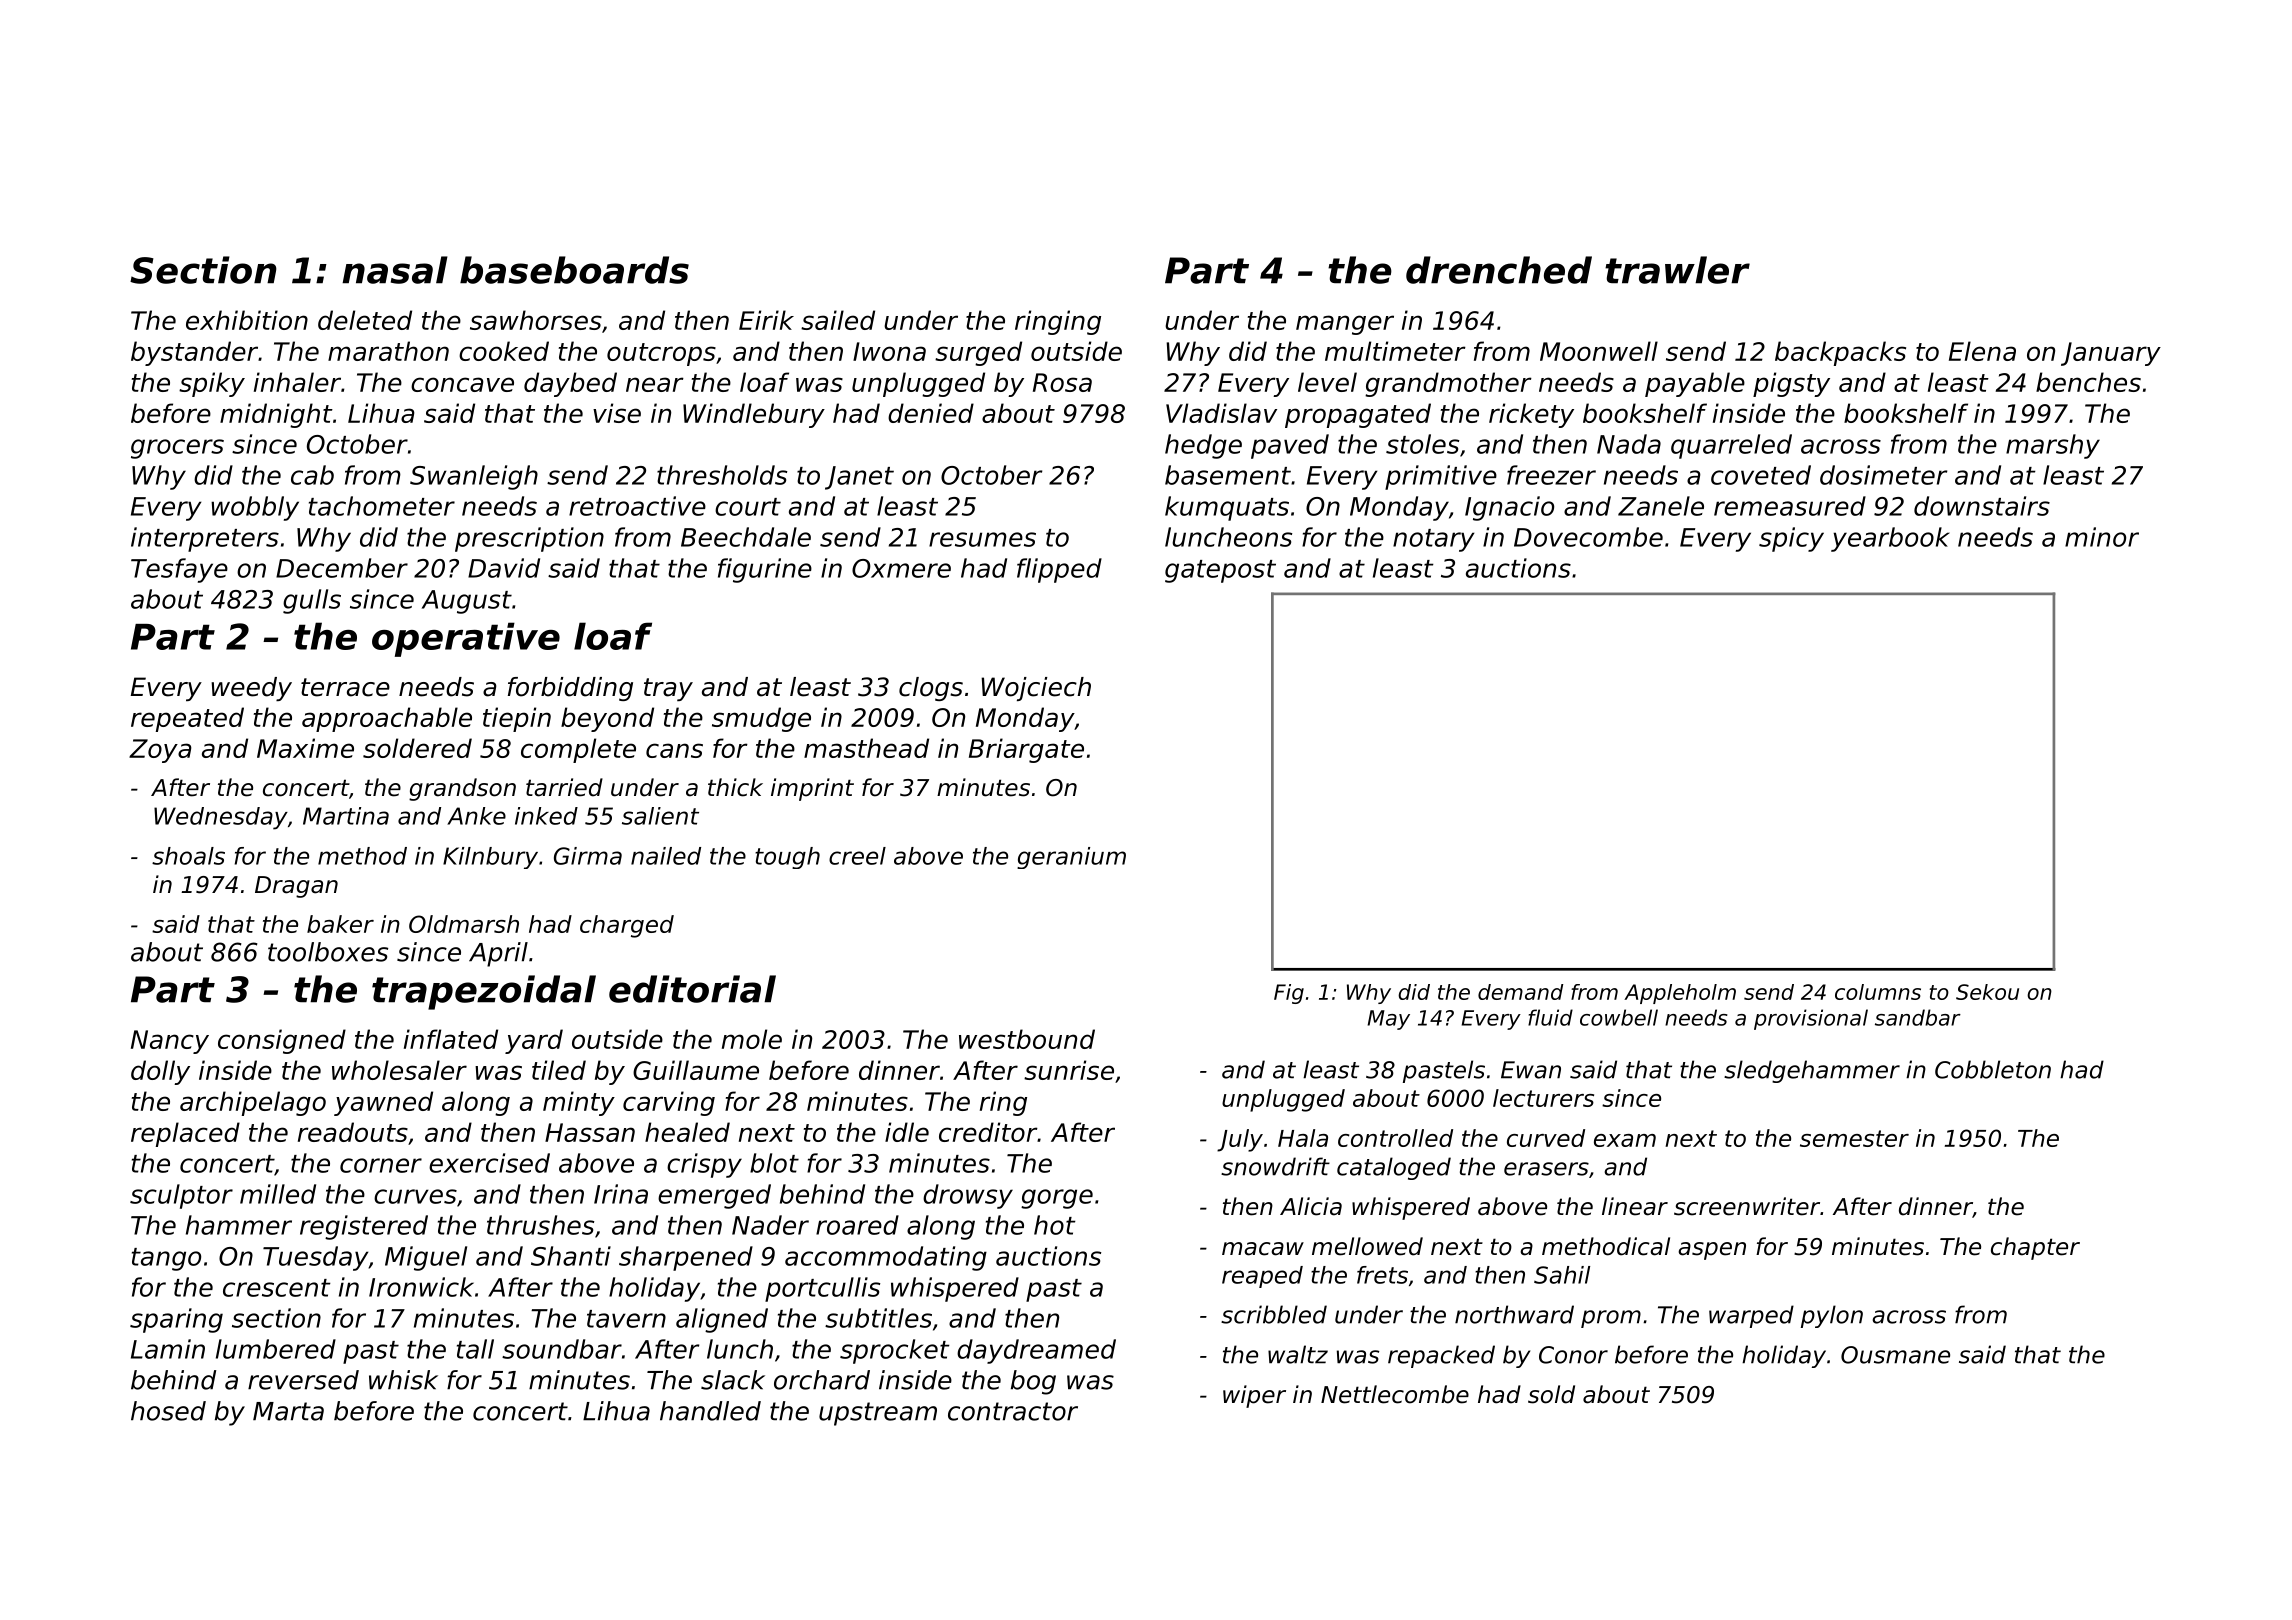 The image size is (2292, 1620). Describe the element at coordinates (498, 954) in the screenshot. I see `April` at that location.
